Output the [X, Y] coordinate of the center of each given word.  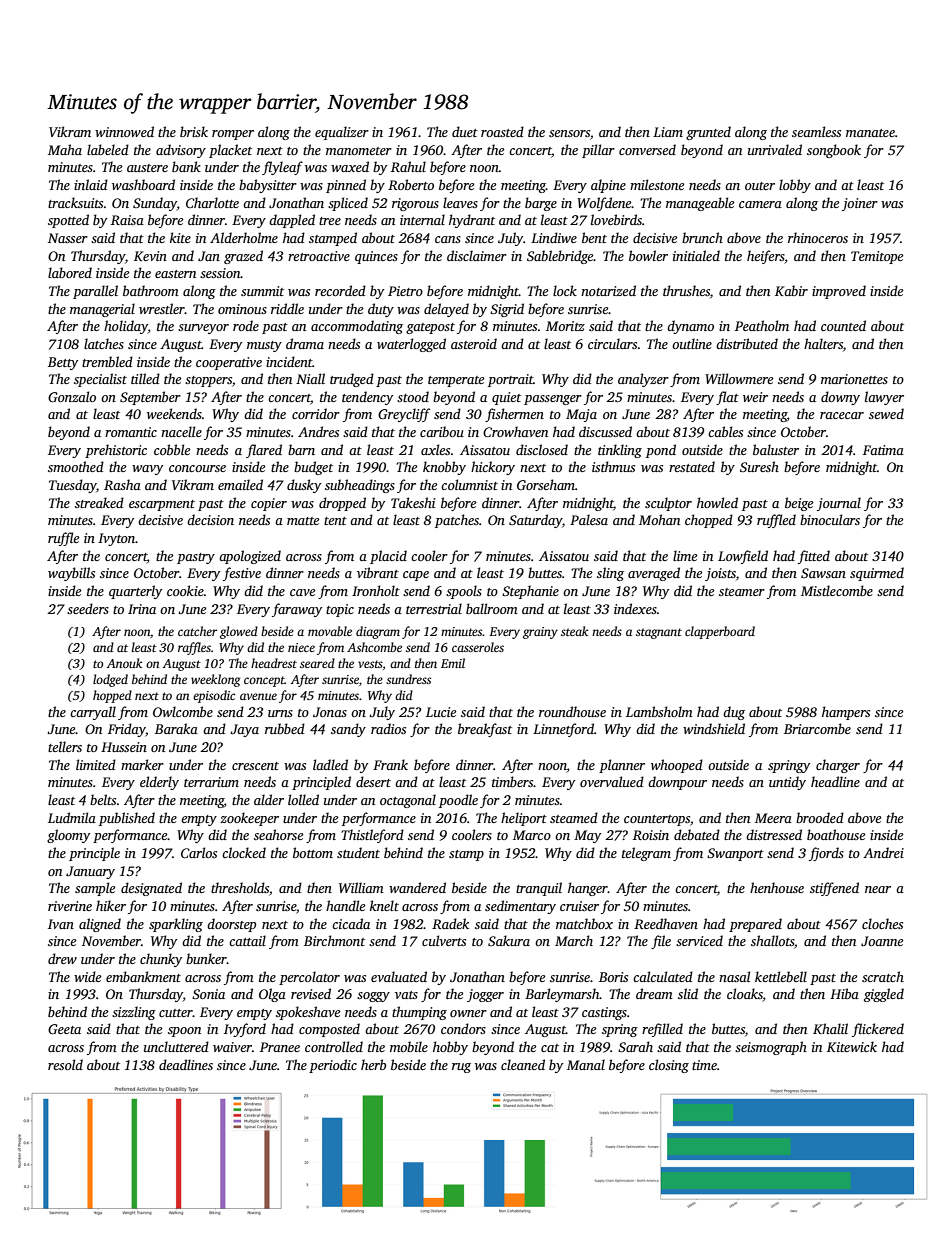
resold [65, 1064]
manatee [870, 133]
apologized [250, 557]
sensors [569, 133]
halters [823, 343]
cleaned [523, 1064]
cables [725, 431]
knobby [444, 468]
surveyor [203, 329]
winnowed [124, 131]
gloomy [68, 836]
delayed [446, 310]
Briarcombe [817, 728]
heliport [524, 819]
